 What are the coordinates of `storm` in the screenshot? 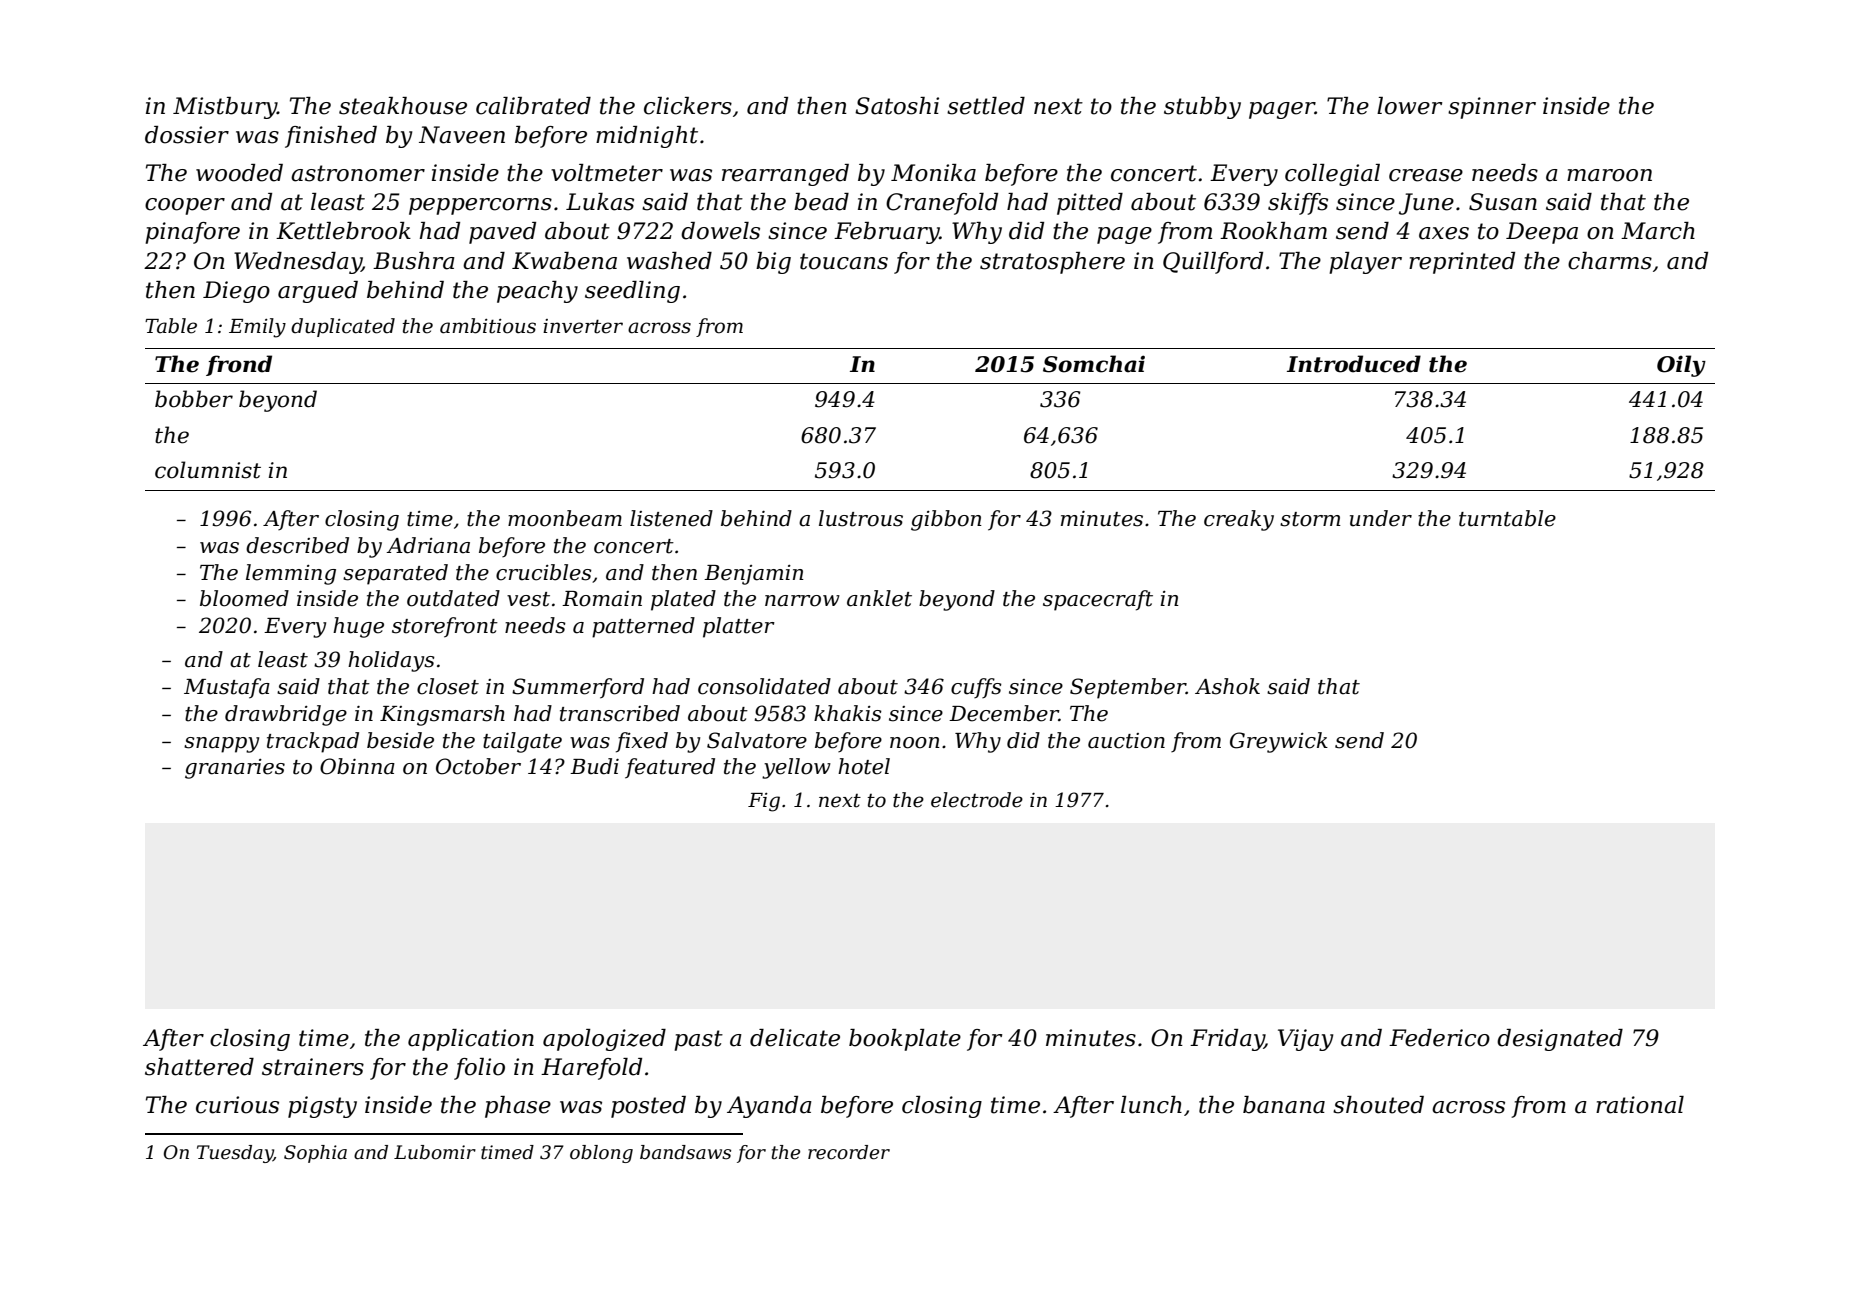 It's located at (1310, 519).
